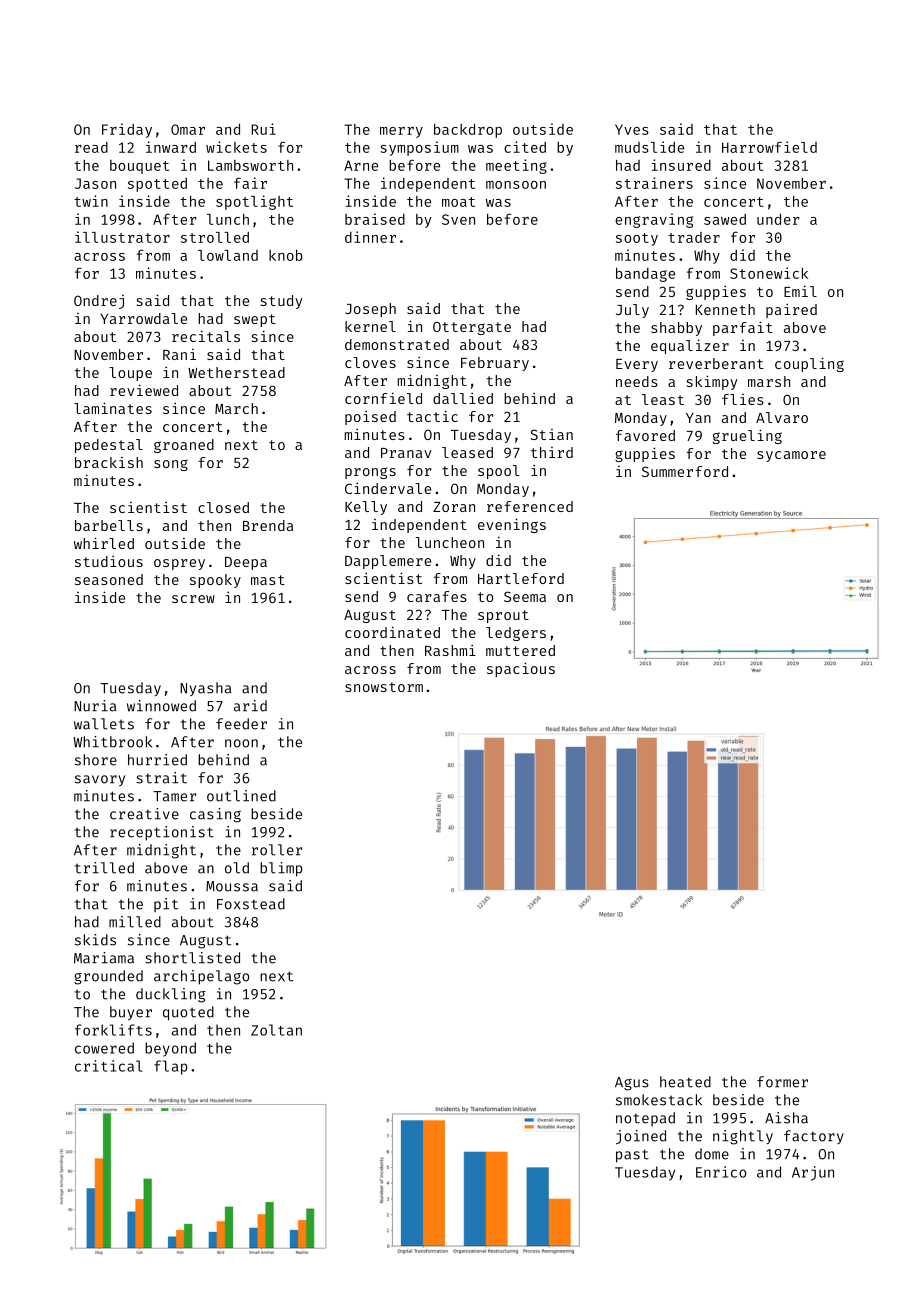 The width and height of the document is (924, 1308). What do you see at coordinates (747, 436) in the document?
I see `grueling` at bounding box center [747, 436].
